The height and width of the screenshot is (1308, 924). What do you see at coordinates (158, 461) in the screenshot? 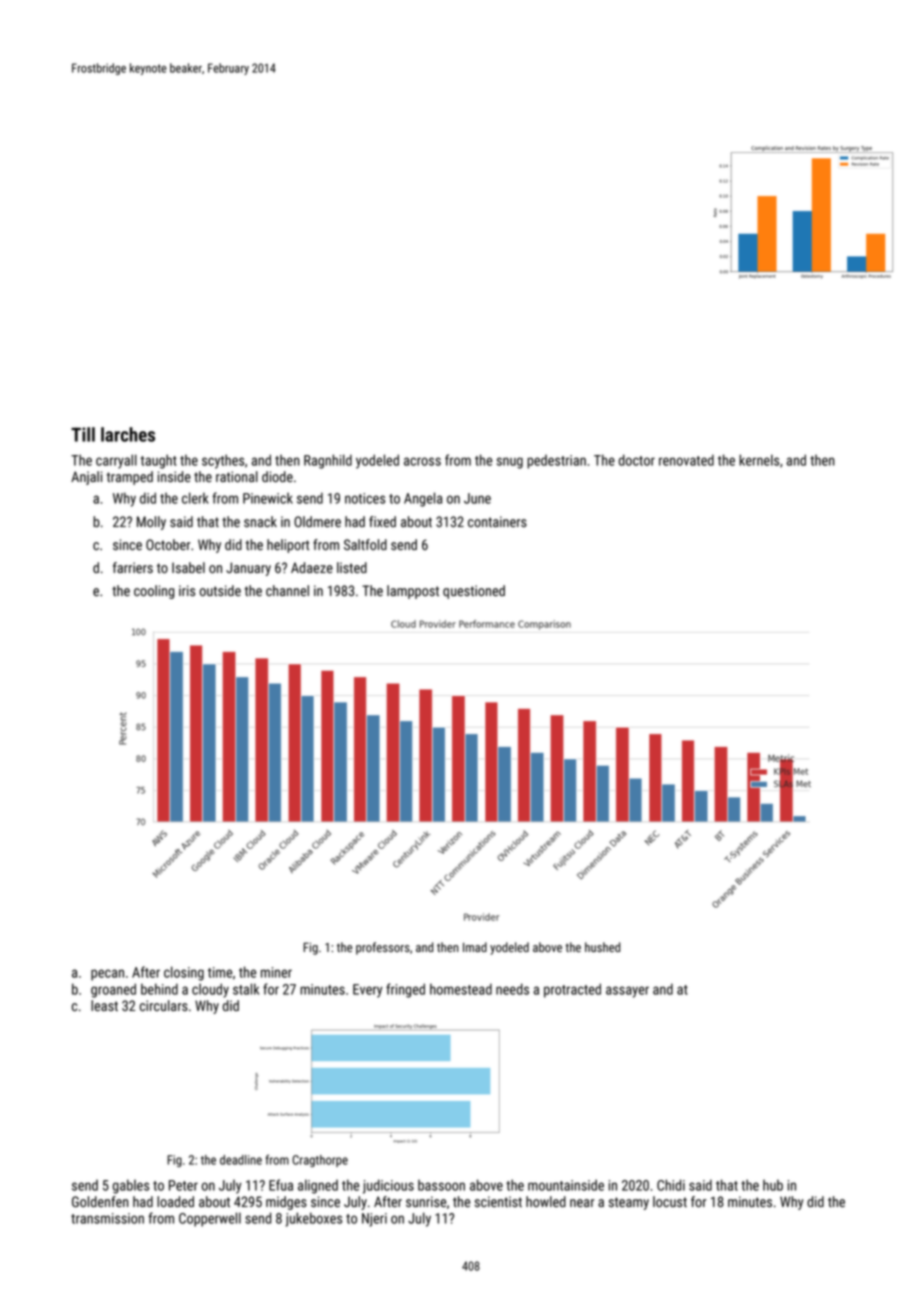
I see `taught` at bounding box center [158, 461].
